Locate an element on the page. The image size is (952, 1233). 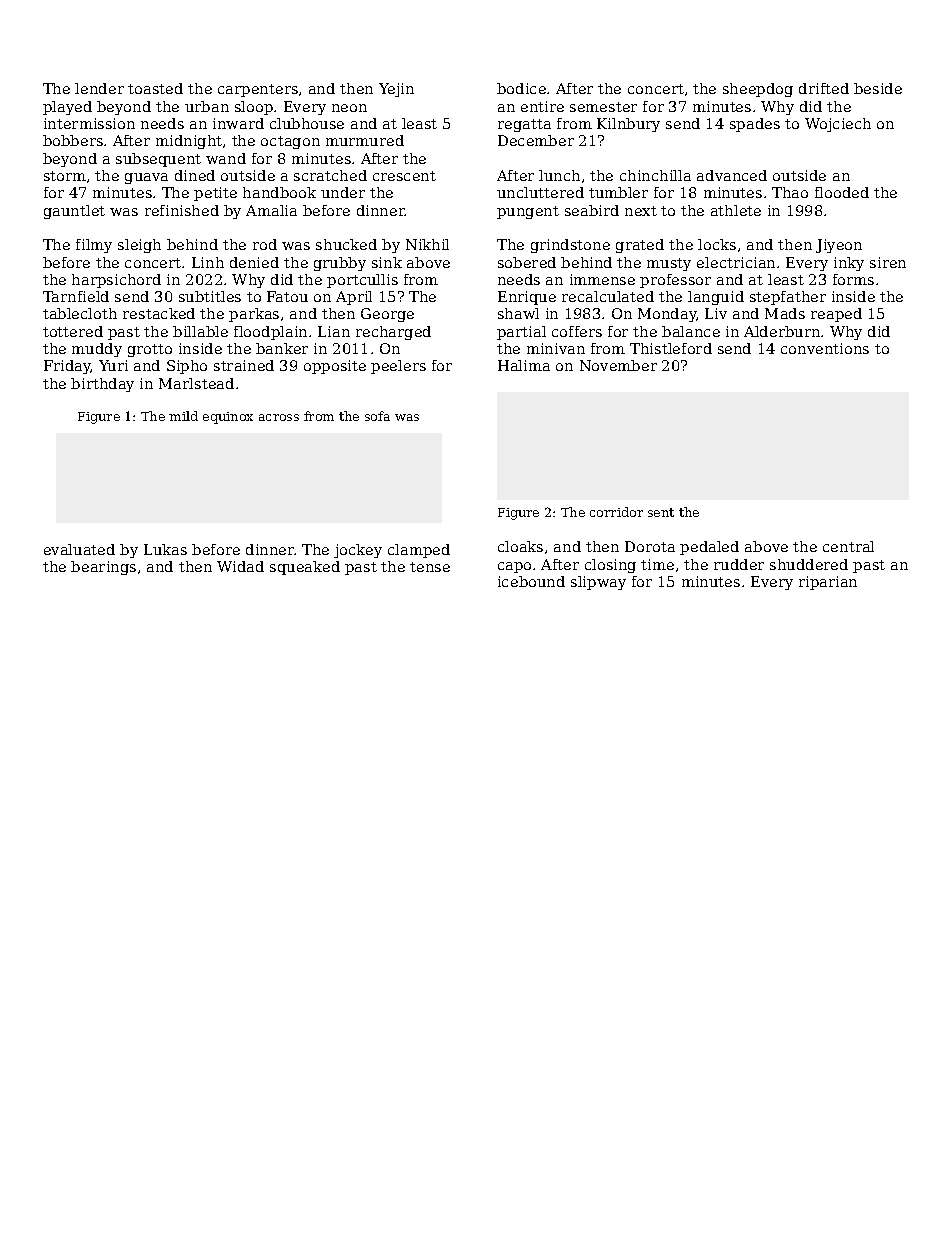
drifted is located at coordinates (824, 88).
